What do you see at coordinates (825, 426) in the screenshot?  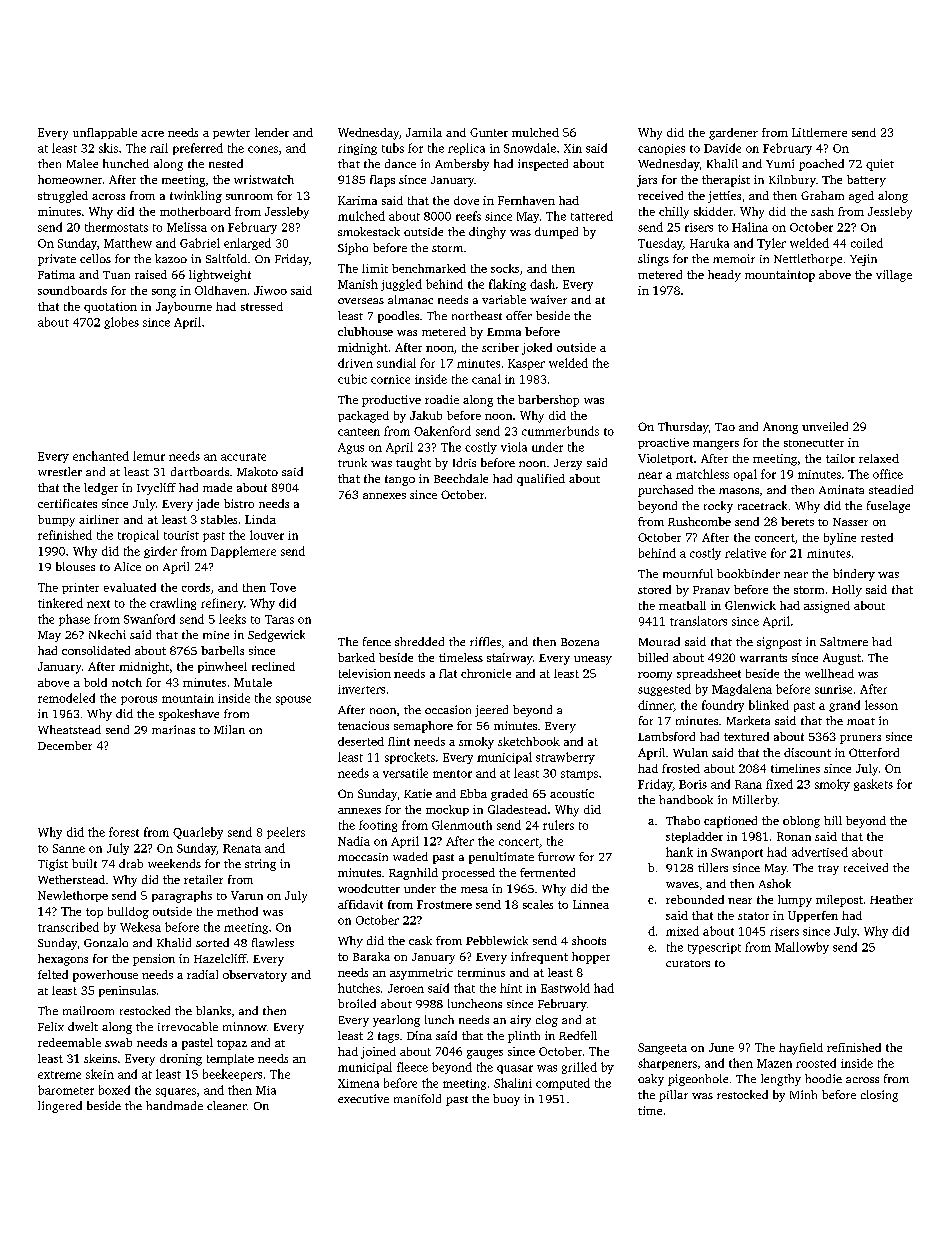 I see `unveiled` at bounding box center [825, 426].
